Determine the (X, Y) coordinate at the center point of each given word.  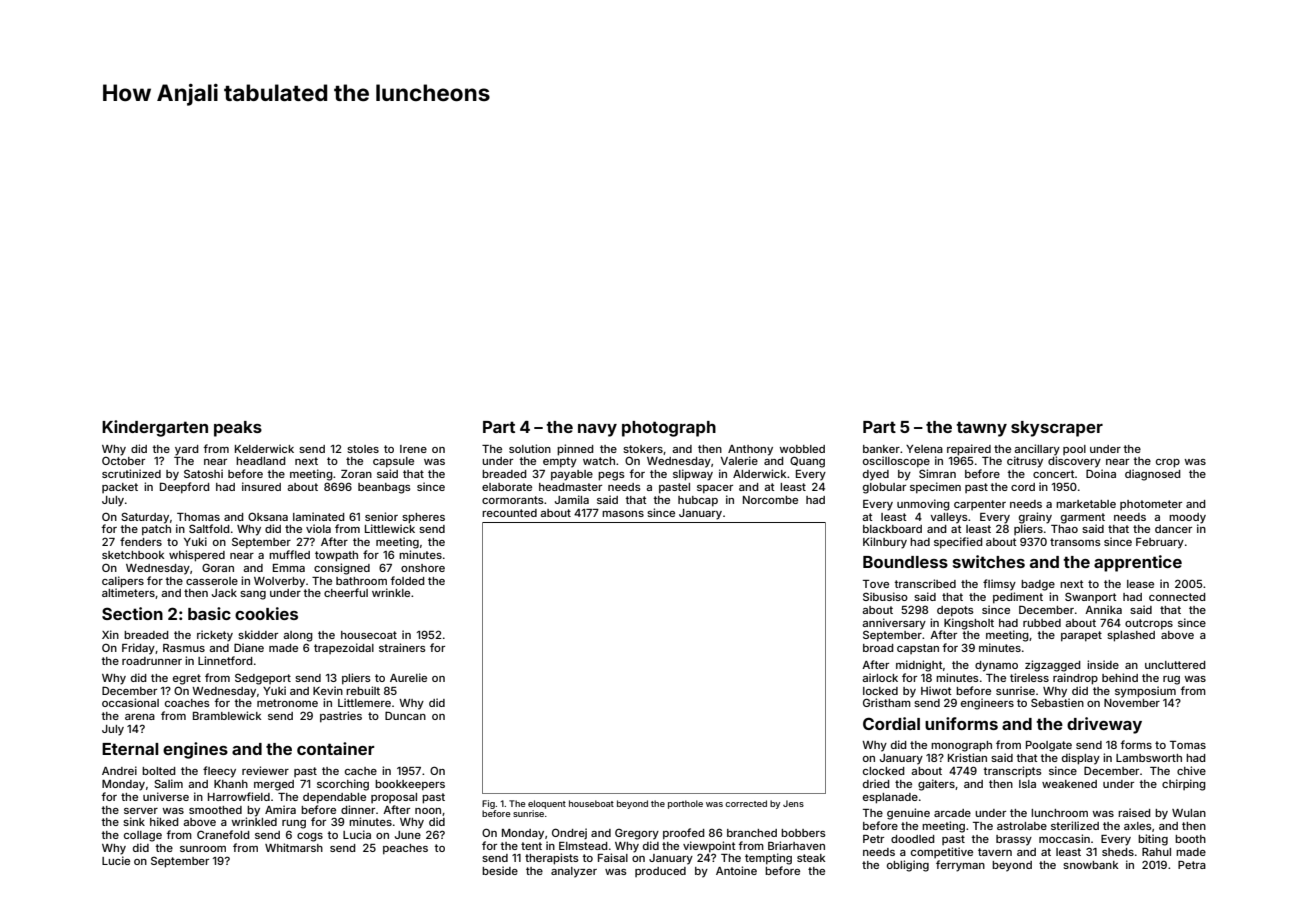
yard (187, 450)
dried (876, 783)
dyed (876, 475)
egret (187, 679)
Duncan (405, 715)
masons (623, 514)
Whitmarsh (294, 847)
